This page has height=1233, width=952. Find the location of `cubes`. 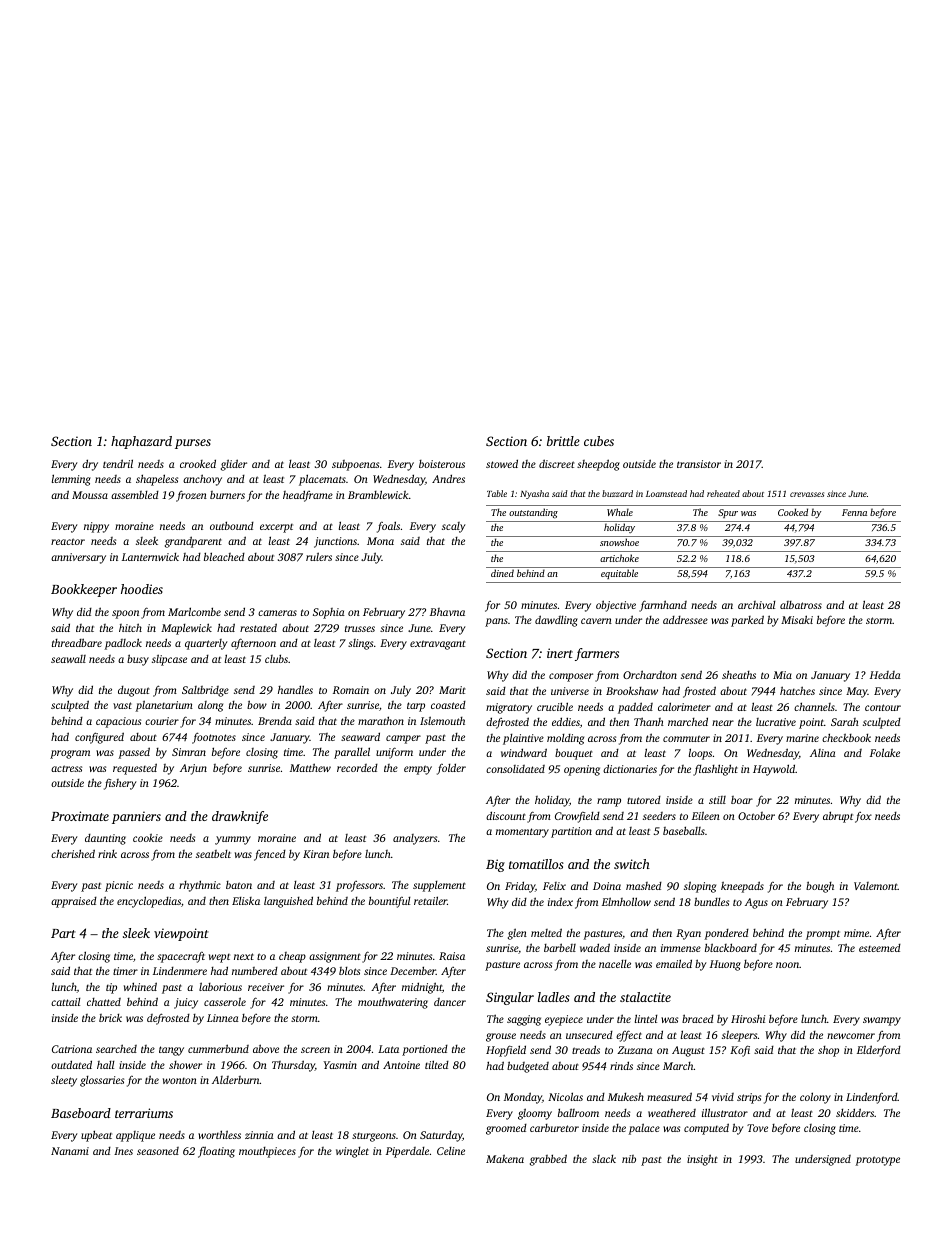

cubes is located at coordinates (599, 441).
